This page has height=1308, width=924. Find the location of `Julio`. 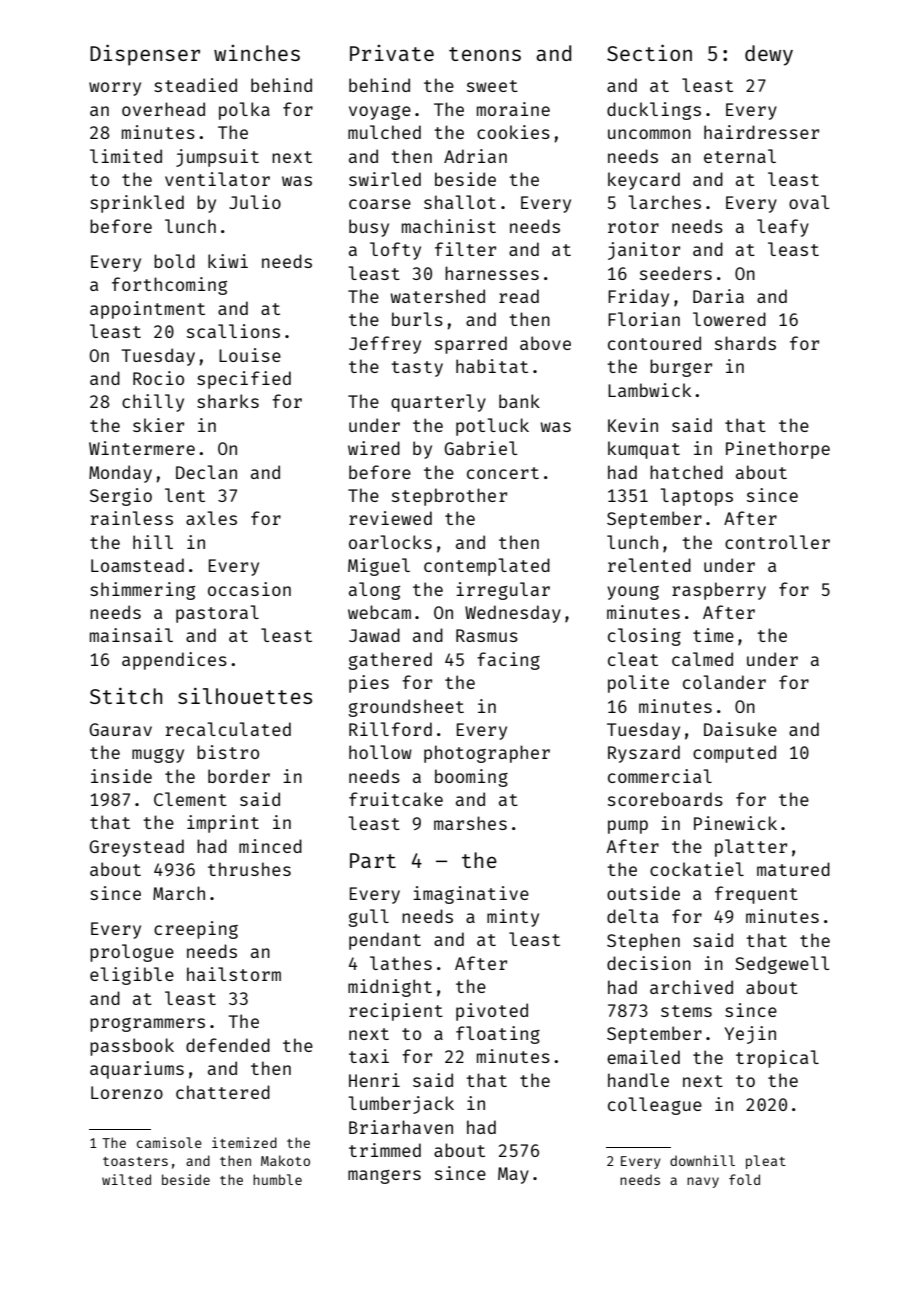

Julio is located at coordinates (255, 202).
